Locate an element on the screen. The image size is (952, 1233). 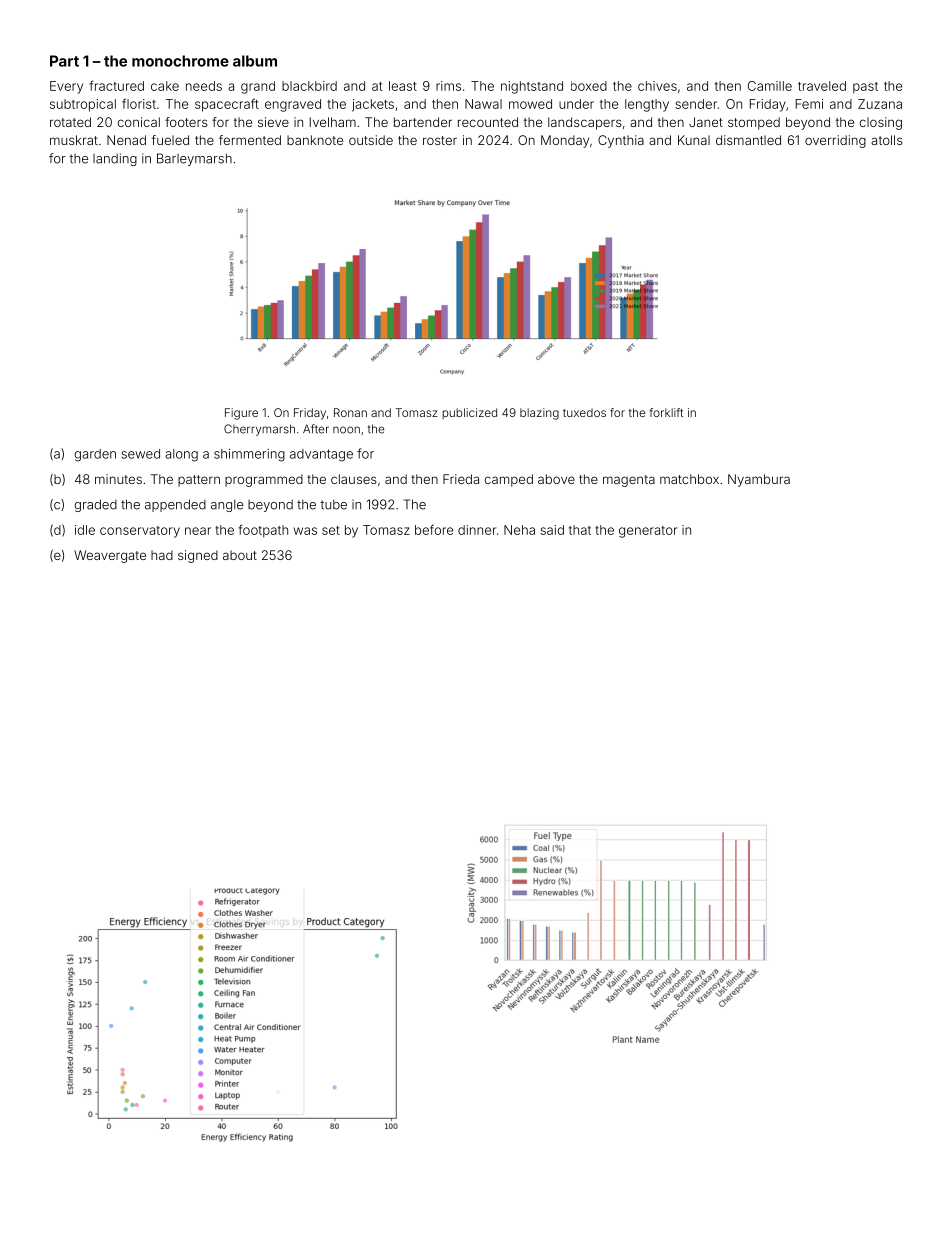
past is located at coordinates (865, 88).
